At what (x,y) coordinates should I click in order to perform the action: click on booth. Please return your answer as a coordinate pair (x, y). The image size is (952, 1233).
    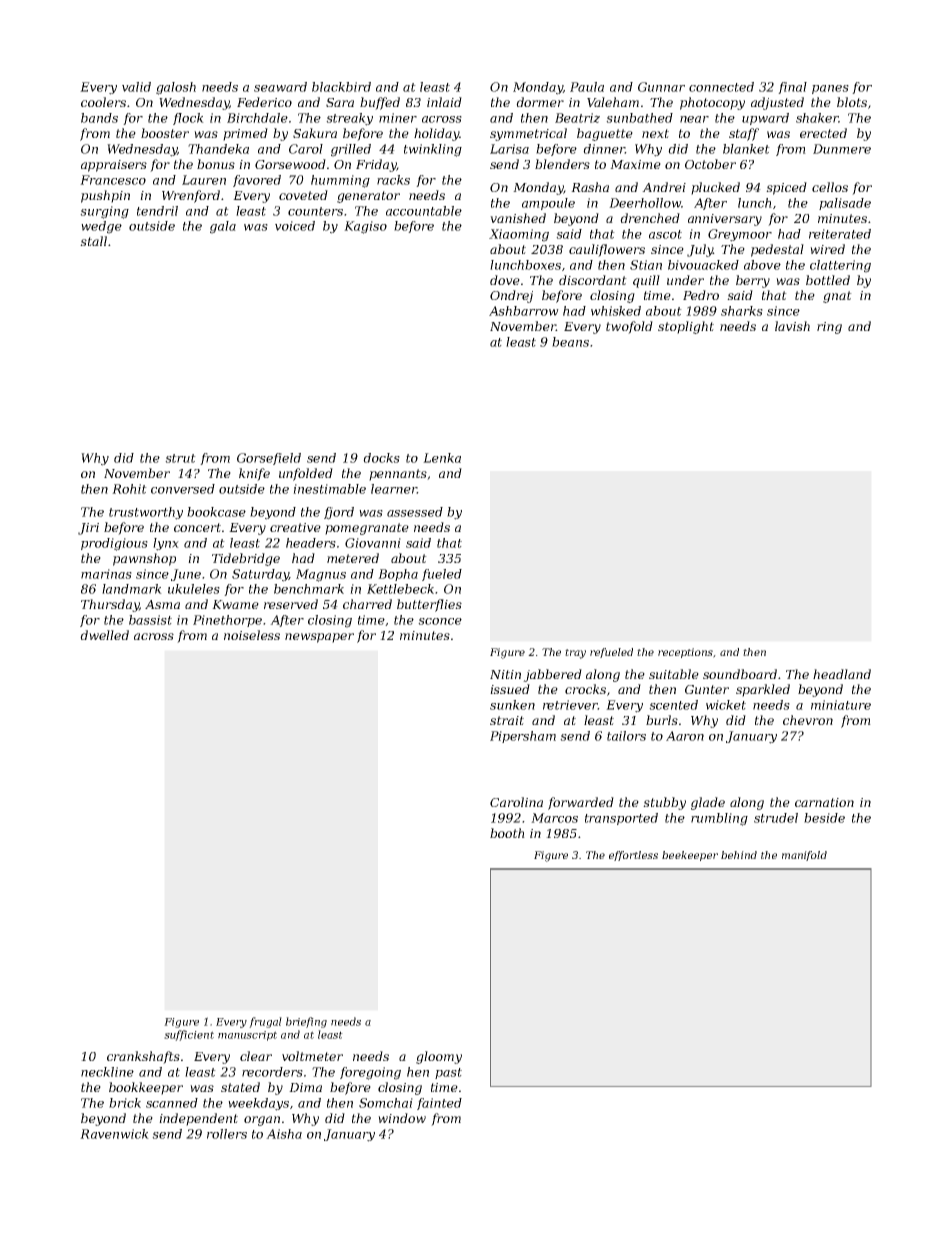
    Looking at the image, I should click on (507, 833).
